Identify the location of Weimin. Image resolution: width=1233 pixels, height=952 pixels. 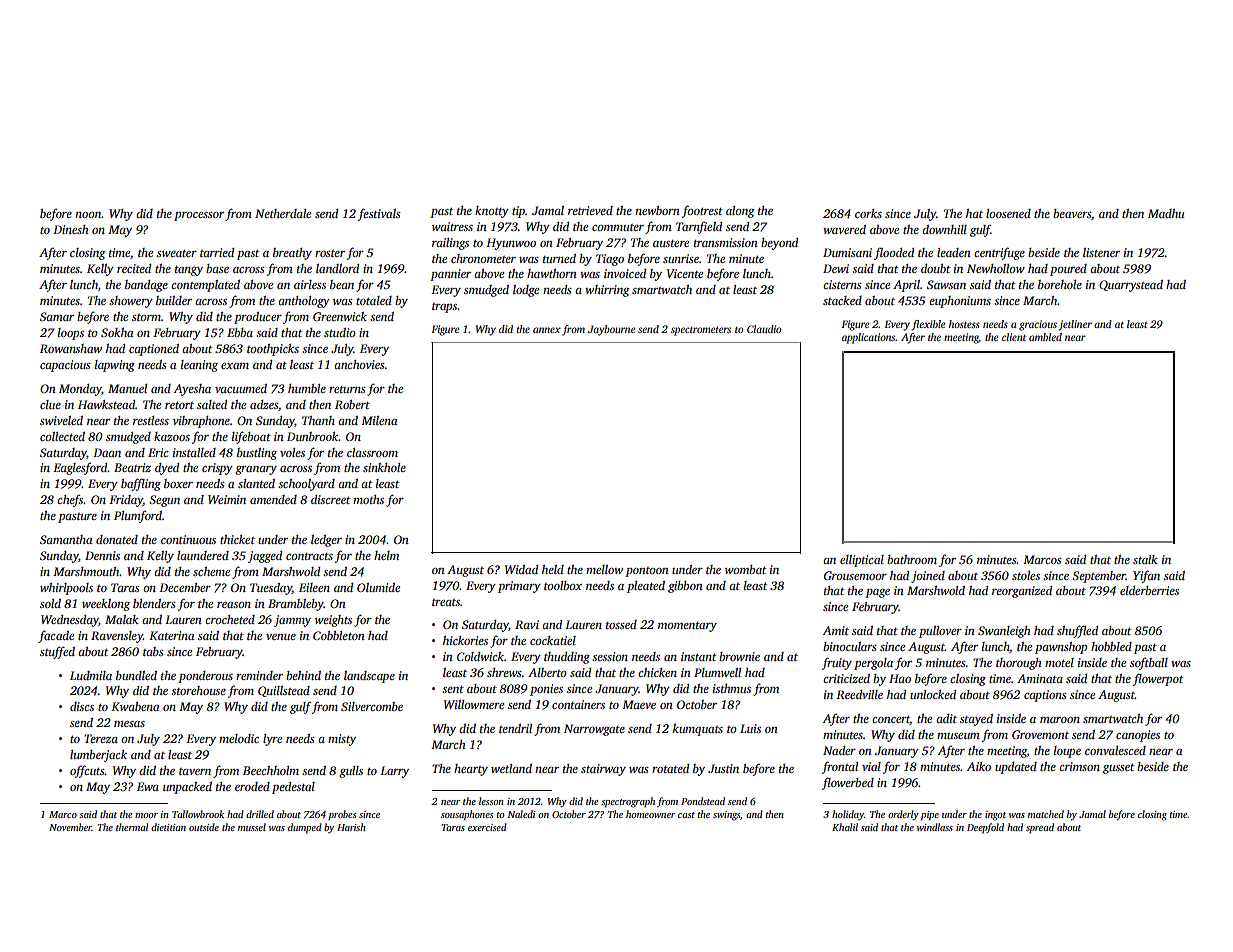
(227, 499).
